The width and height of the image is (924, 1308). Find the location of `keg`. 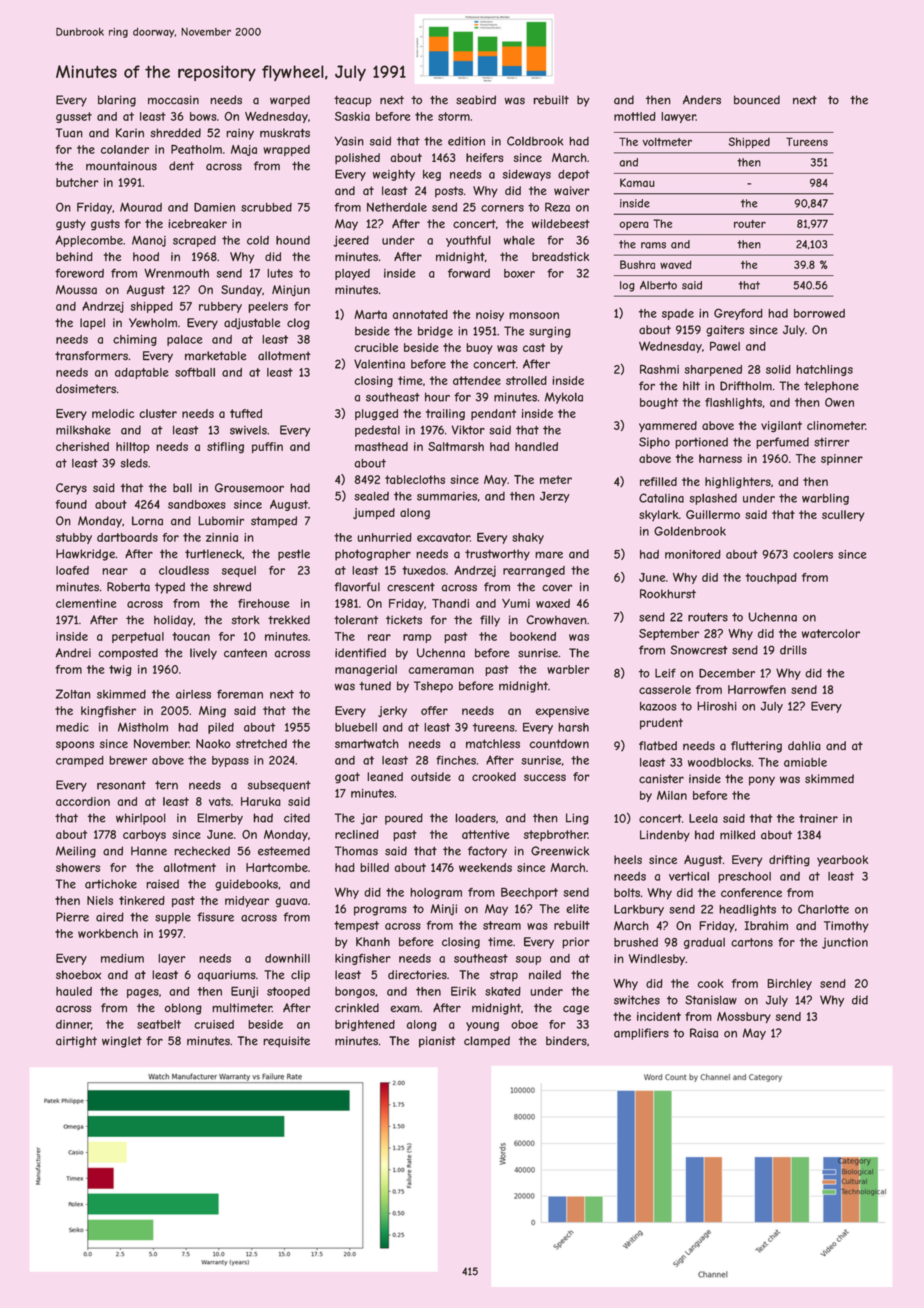

keg is located at coordinates (432, 175).
